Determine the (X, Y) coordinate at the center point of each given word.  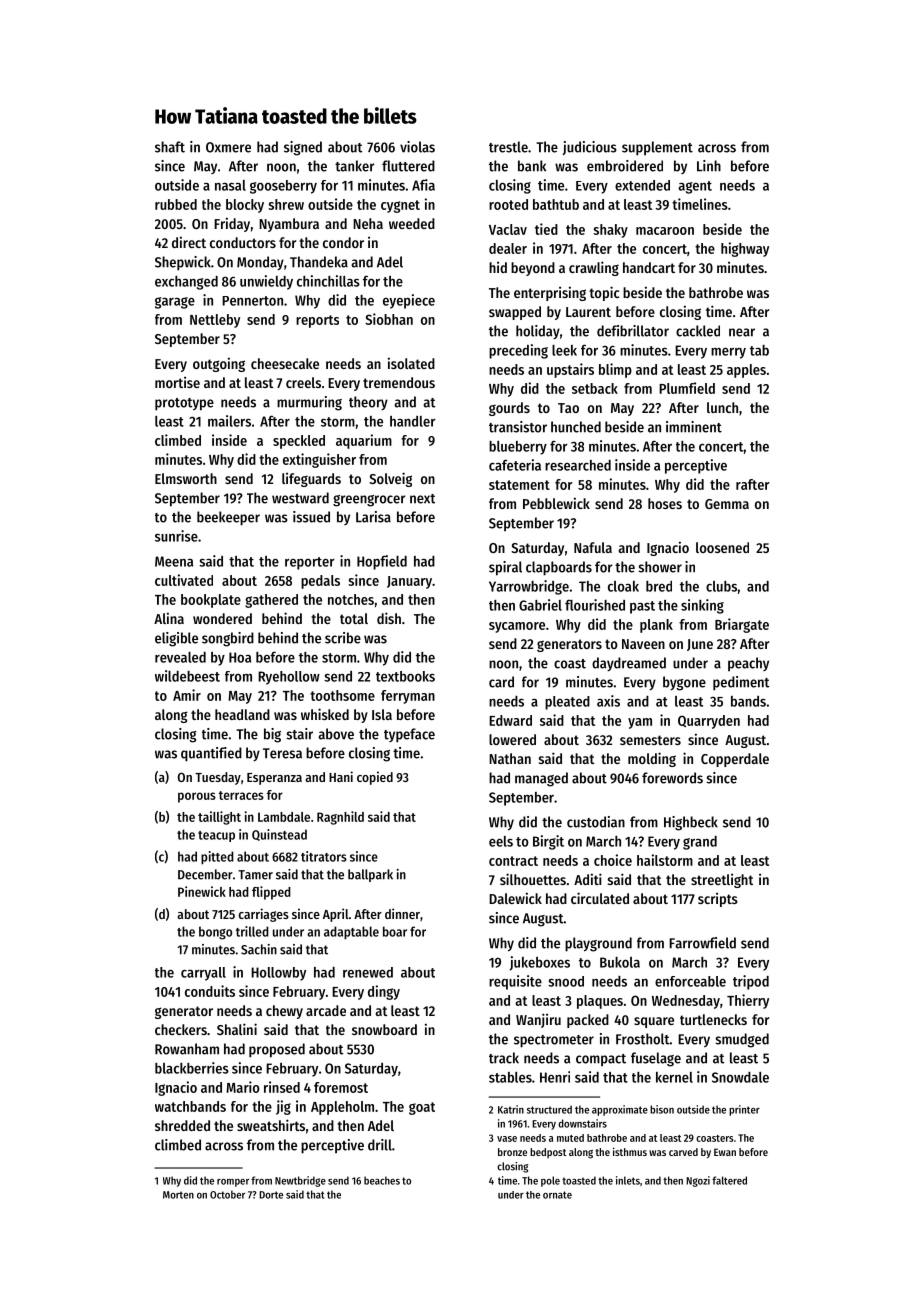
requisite (515, 982)
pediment (741, 683)
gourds (509, 409)
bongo (215, 933)
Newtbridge (300, 1181)
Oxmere (228, 147)
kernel (674, 1077)
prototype (184, 404)
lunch (722, 407)
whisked (325, 714)
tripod (751, 982)
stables (510, 1077)
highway (745, 249)
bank (532, 166)
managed (541, 779)
